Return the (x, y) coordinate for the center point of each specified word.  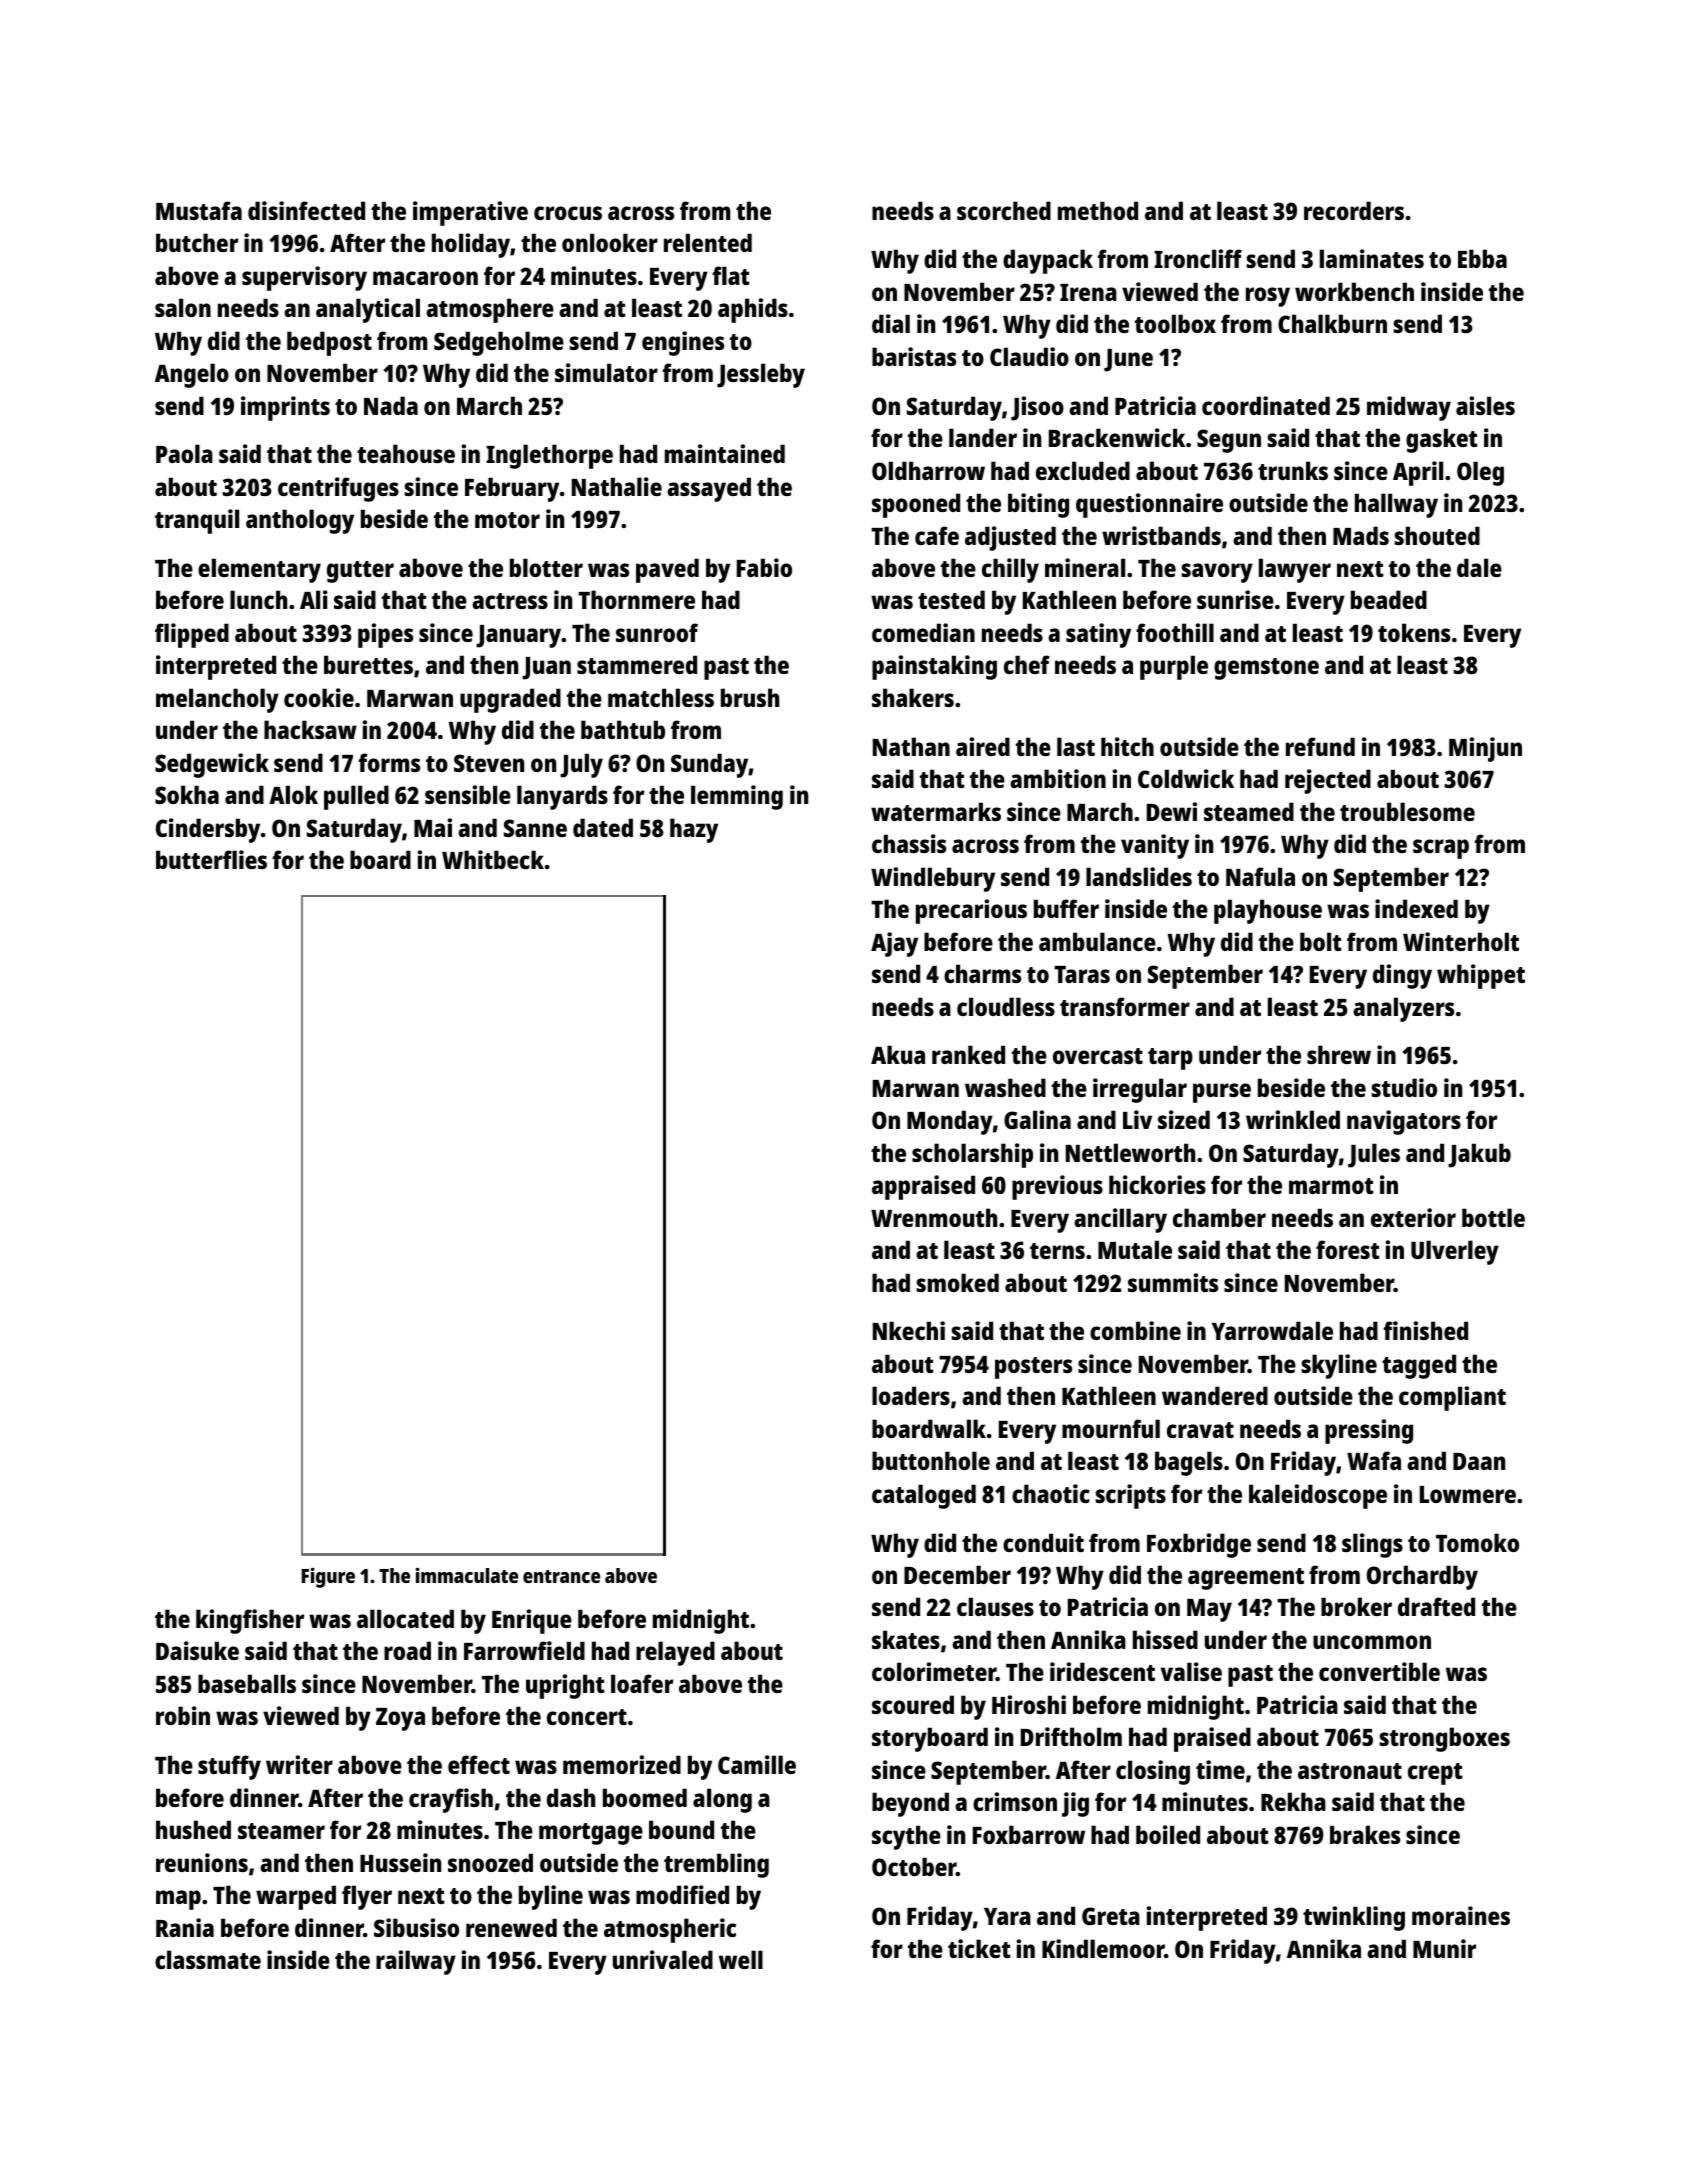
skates (906, 1639)
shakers (913, 697)
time (1220, 1769)
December (957, 1574)
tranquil (197, 521)
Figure (328, 1577)
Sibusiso (416, 1927)
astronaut (1350, 1771)
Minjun (1485, 749)
